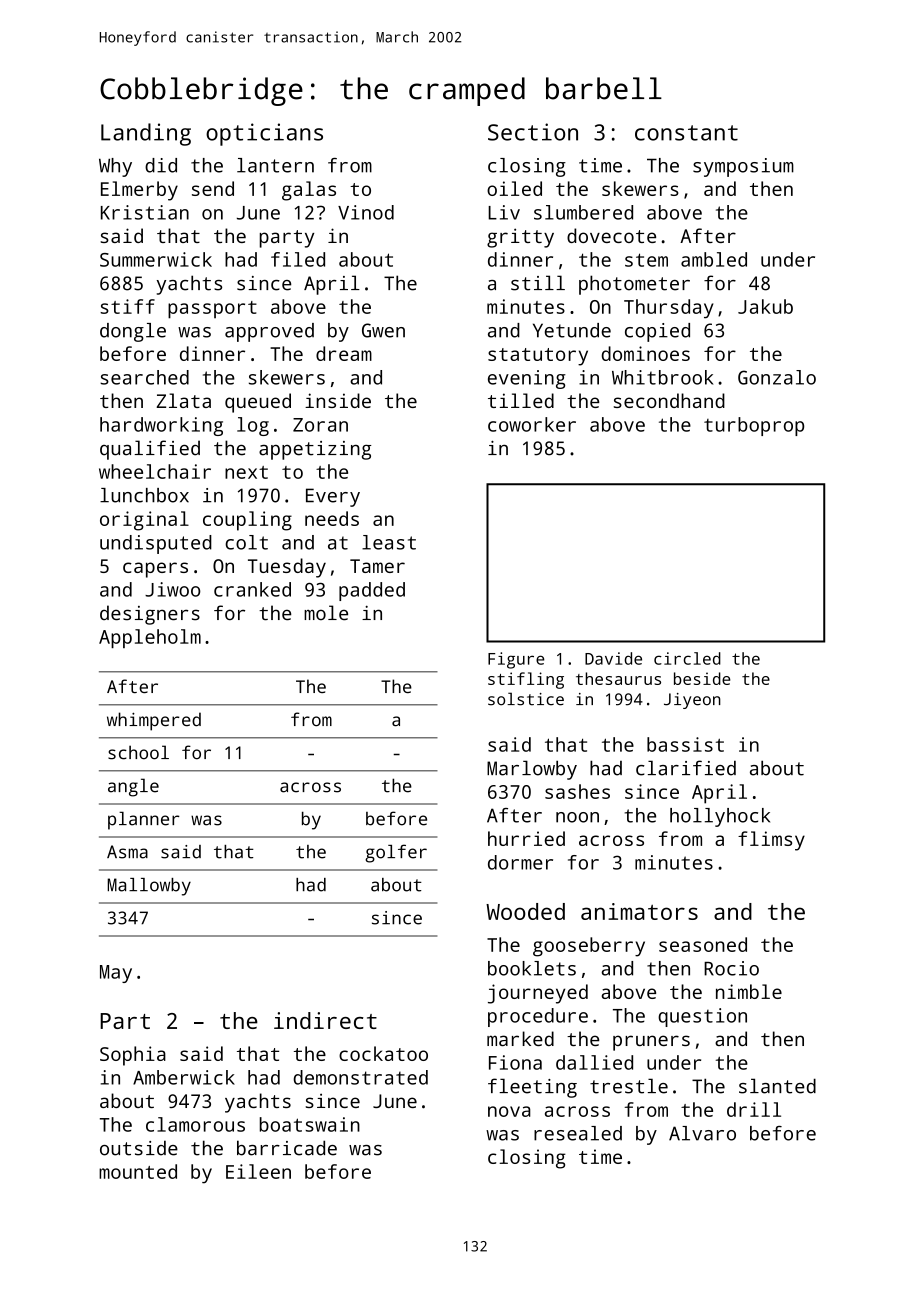 The width and height of the page is (924, 1314). What do you see at coordinates (360, 1077) in the page?
I see `demonstrated` at bounding box center [360, 1077].
